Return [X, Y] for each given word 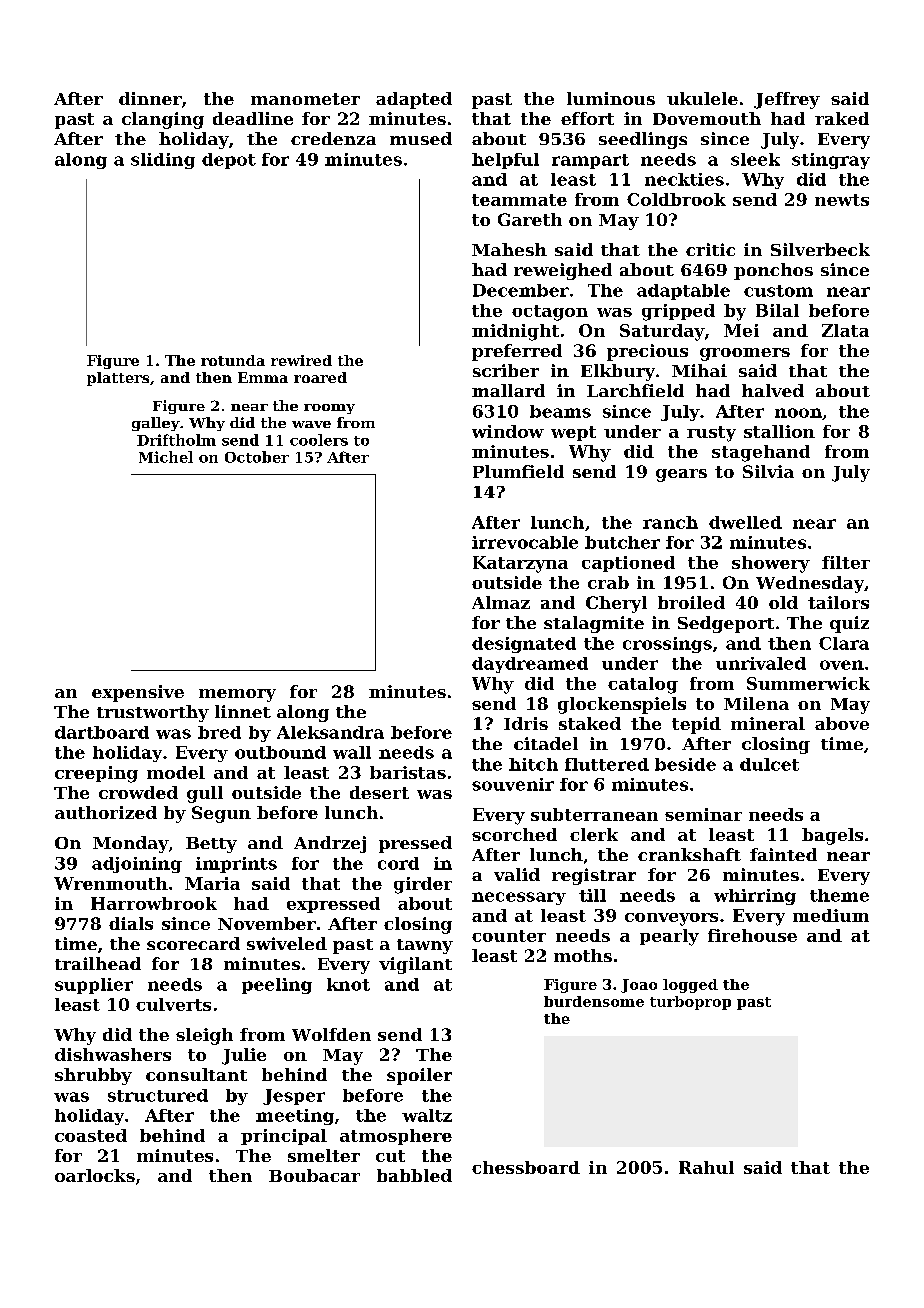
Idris [526, 723]
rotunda [233, 360]
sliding [163, 161]
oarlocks [95, 1175]
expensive [138, 693]
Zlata [845, 330]
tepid [696, 725]
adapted [414, 100]
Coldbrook [676, 199]
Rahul [706, 1167]
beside [685, 764]
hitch [533, 764]
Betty [211, 845]
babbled [414, 1175]
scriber [506, 370]
